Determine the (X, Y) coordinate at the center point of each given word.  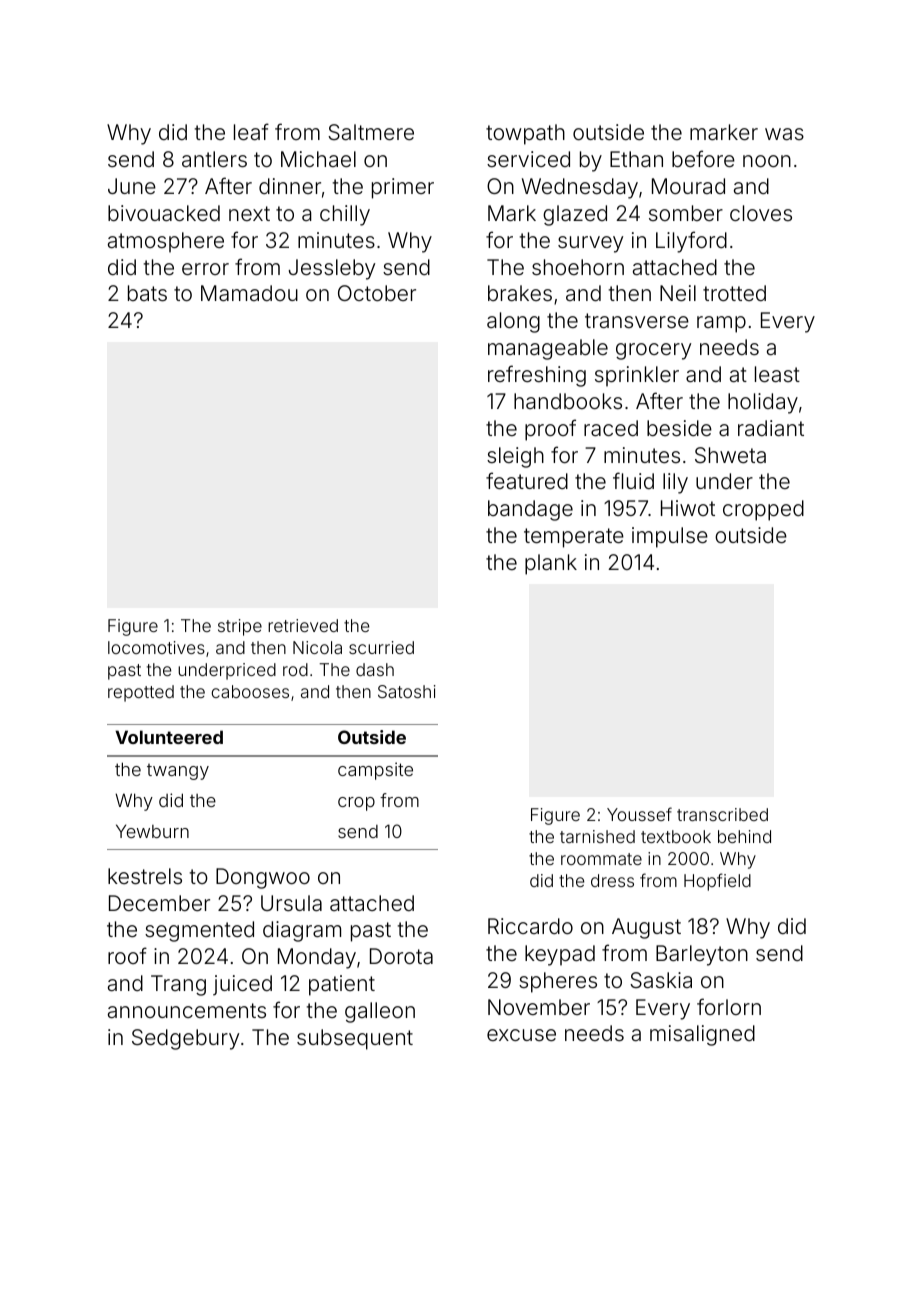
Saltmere (371, 132)
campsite (375, 771)
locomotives (156, 647)
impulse (670, 537)
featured (527, 480)
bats (147, 293)
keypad (560, 955)
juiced (242, 985)
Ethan (636, 159)
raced (611, 428)
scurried (381, 647)
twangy (178, 772)
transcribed (722, 814)
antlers (214, 159)
